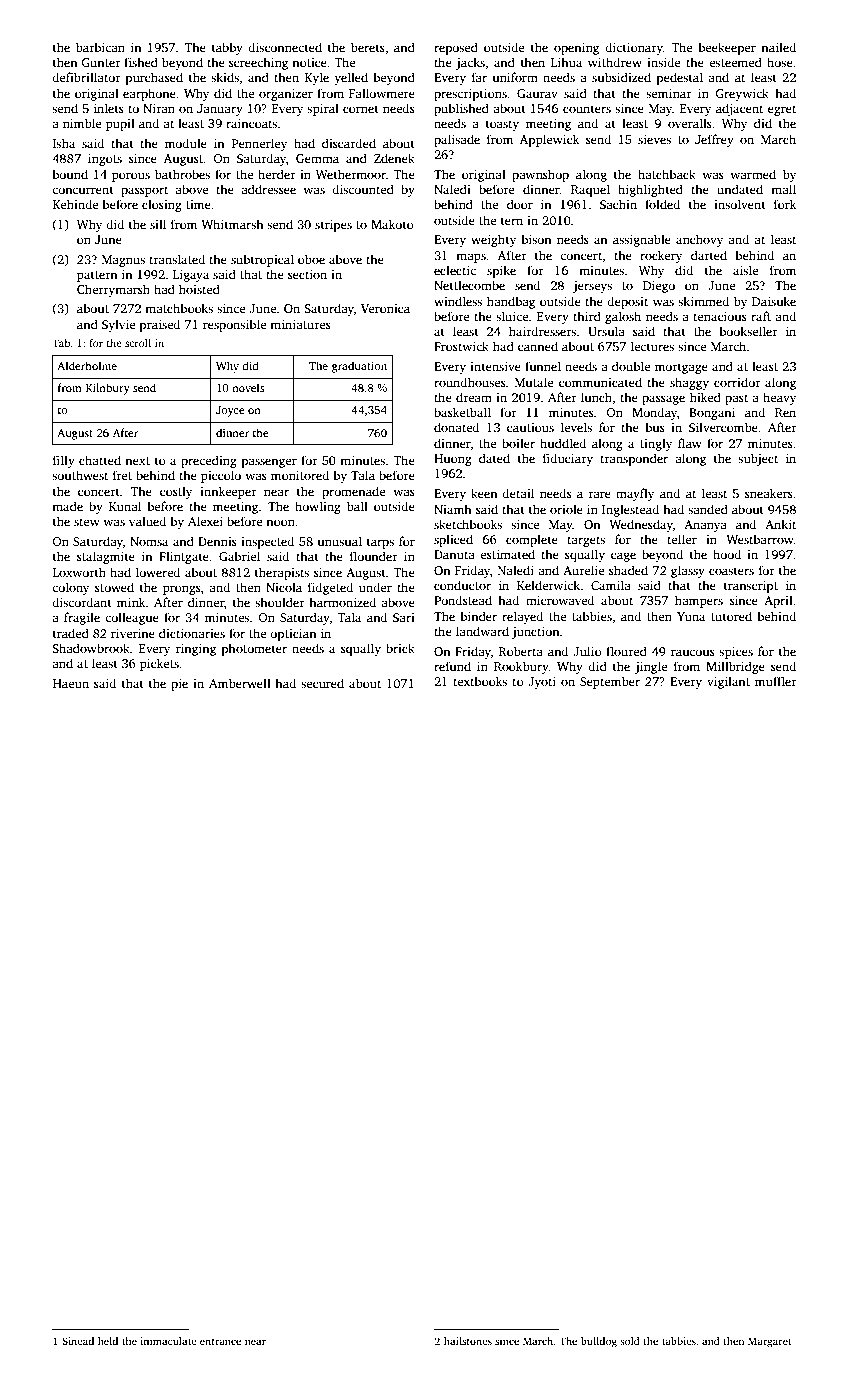 The image size is (849, 1400). What do you see at coordinates (86, 77) in the screenshot?
I see `defibrillator` at bounding box center [86, 77].
